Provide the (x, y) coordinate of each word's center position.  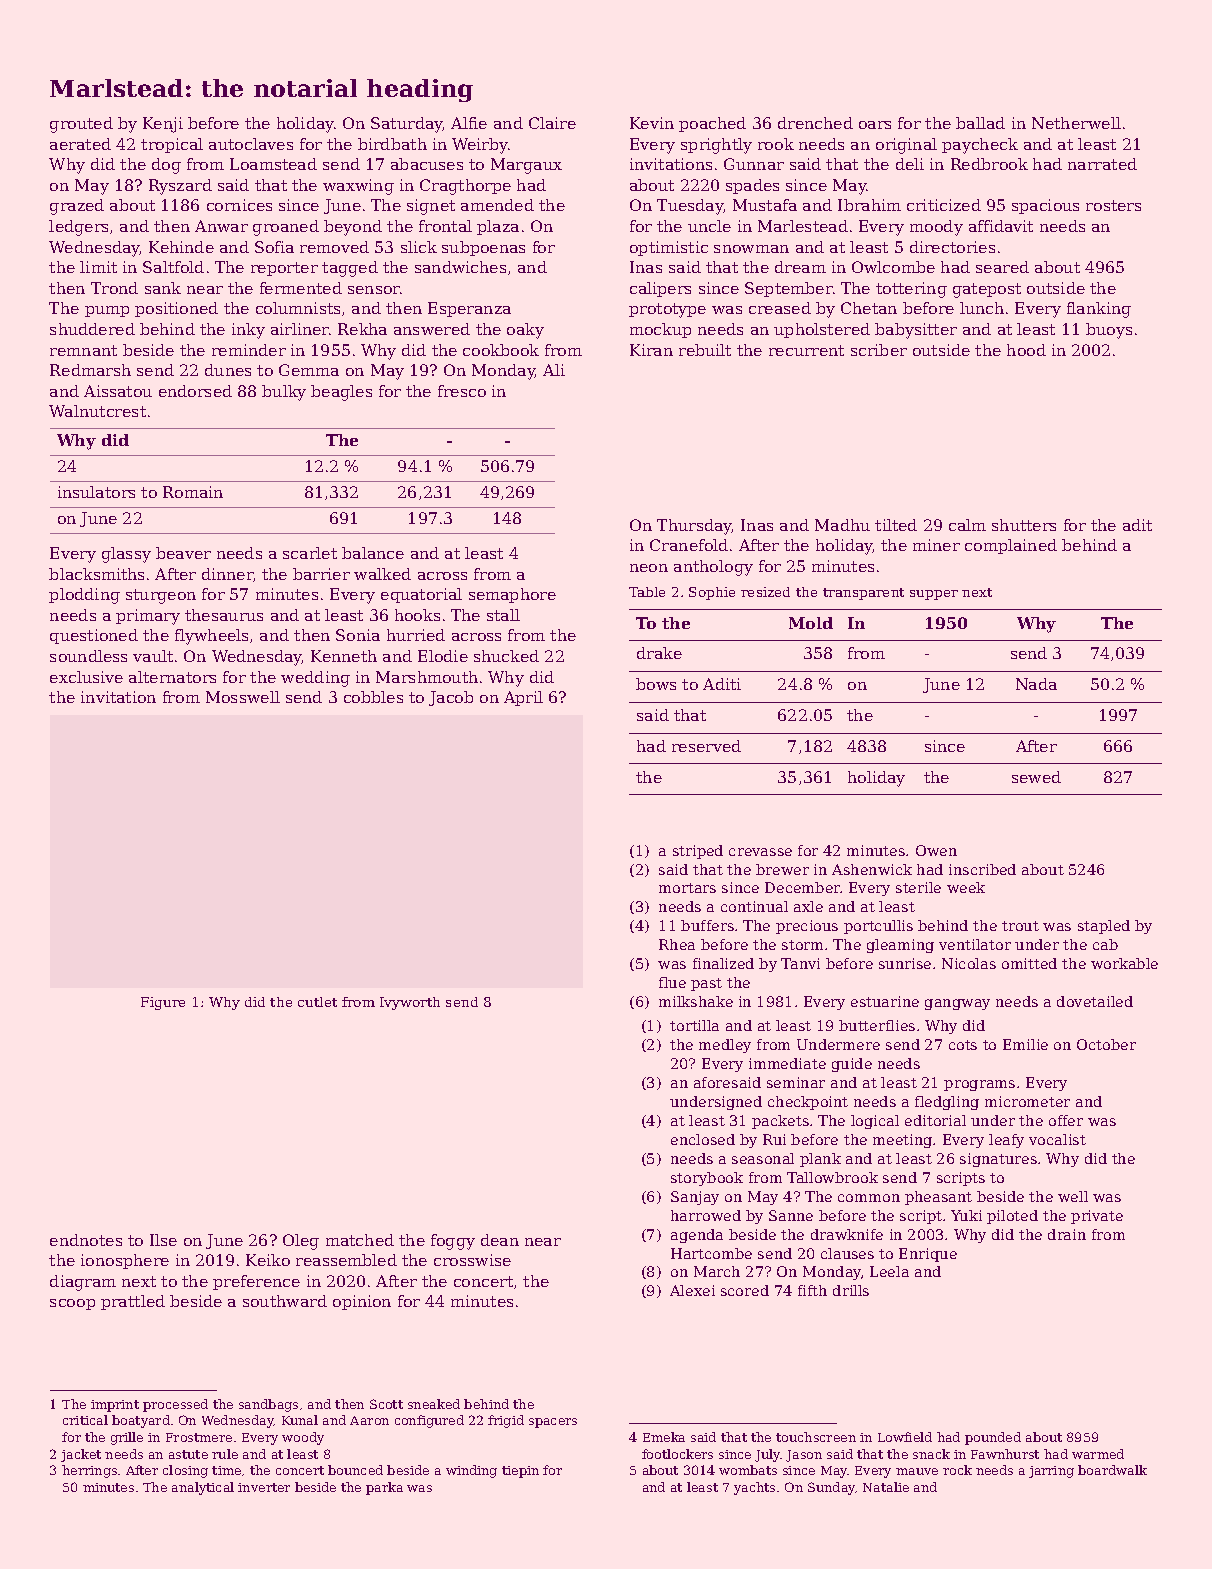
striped (698, 852)
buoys (1109, 331)
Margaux (526, 166)
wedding (315, 679)
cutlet (317, 1002)
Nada (1036, 684)
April (523, 698)
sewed (1036, 777)
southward (285, 1301)
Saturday (407, 125)
